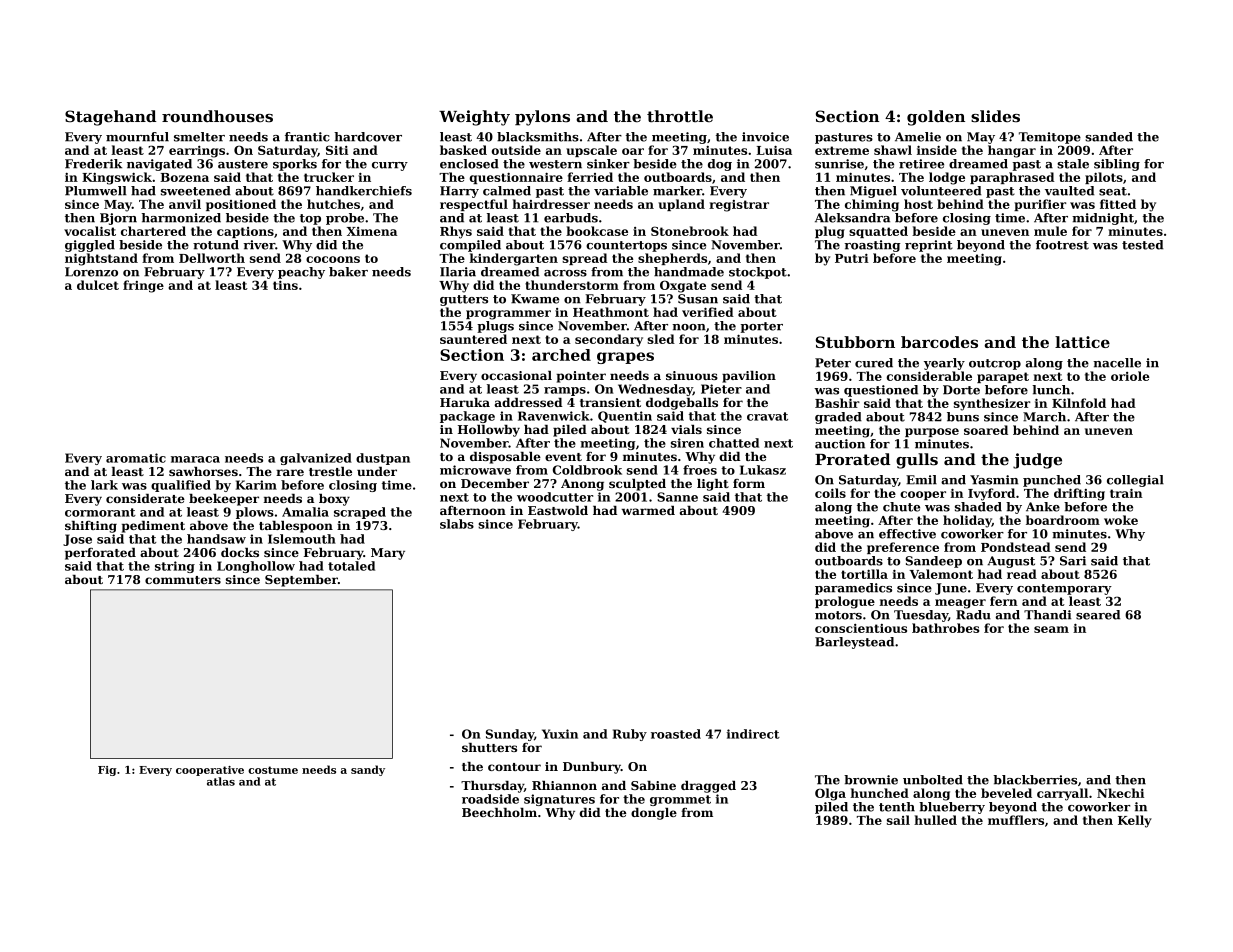 The image size is (1233, 952). I want to click on Haruka, so click(465, 402).
